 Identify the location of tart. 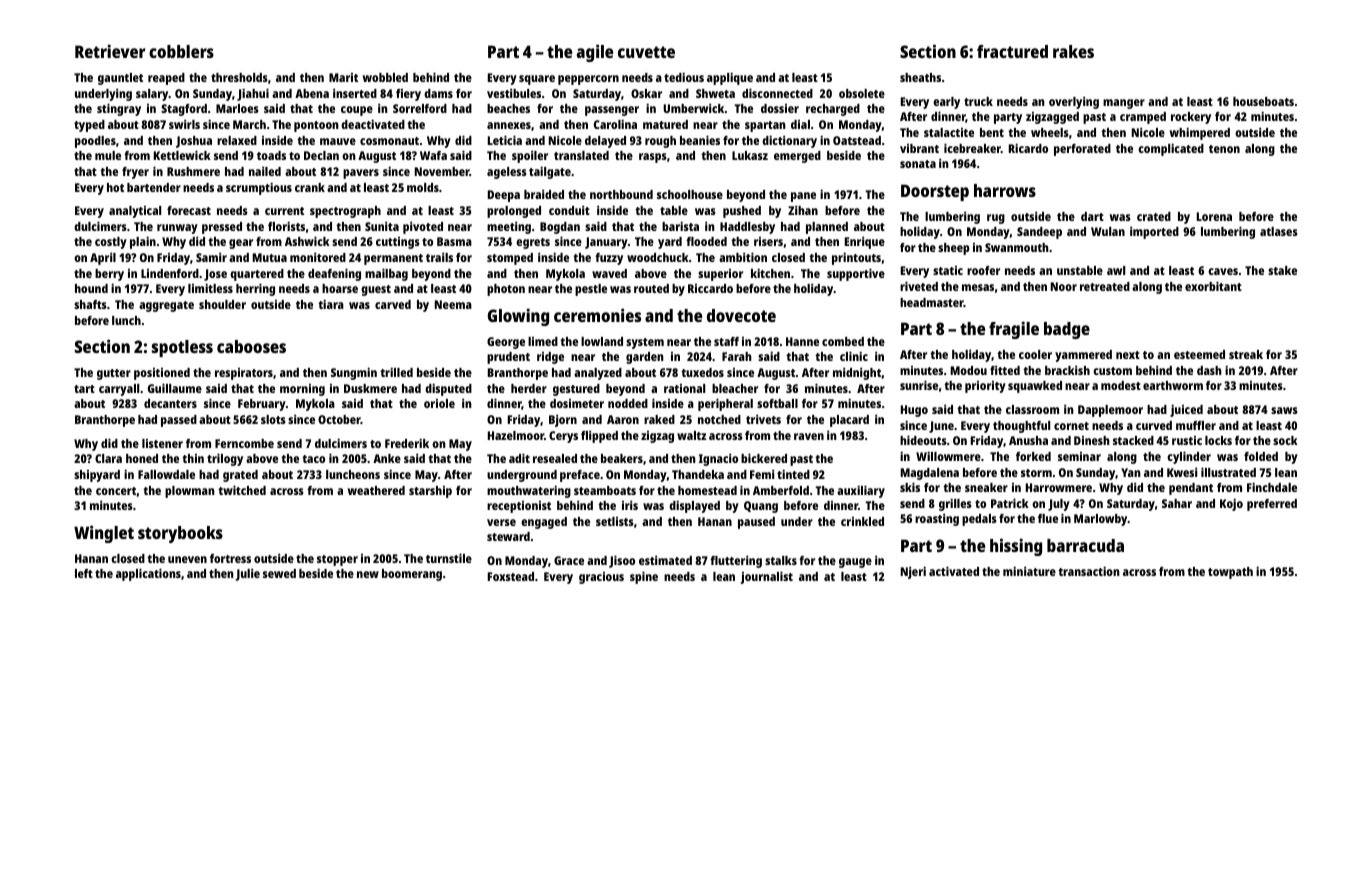
(84, 389).
